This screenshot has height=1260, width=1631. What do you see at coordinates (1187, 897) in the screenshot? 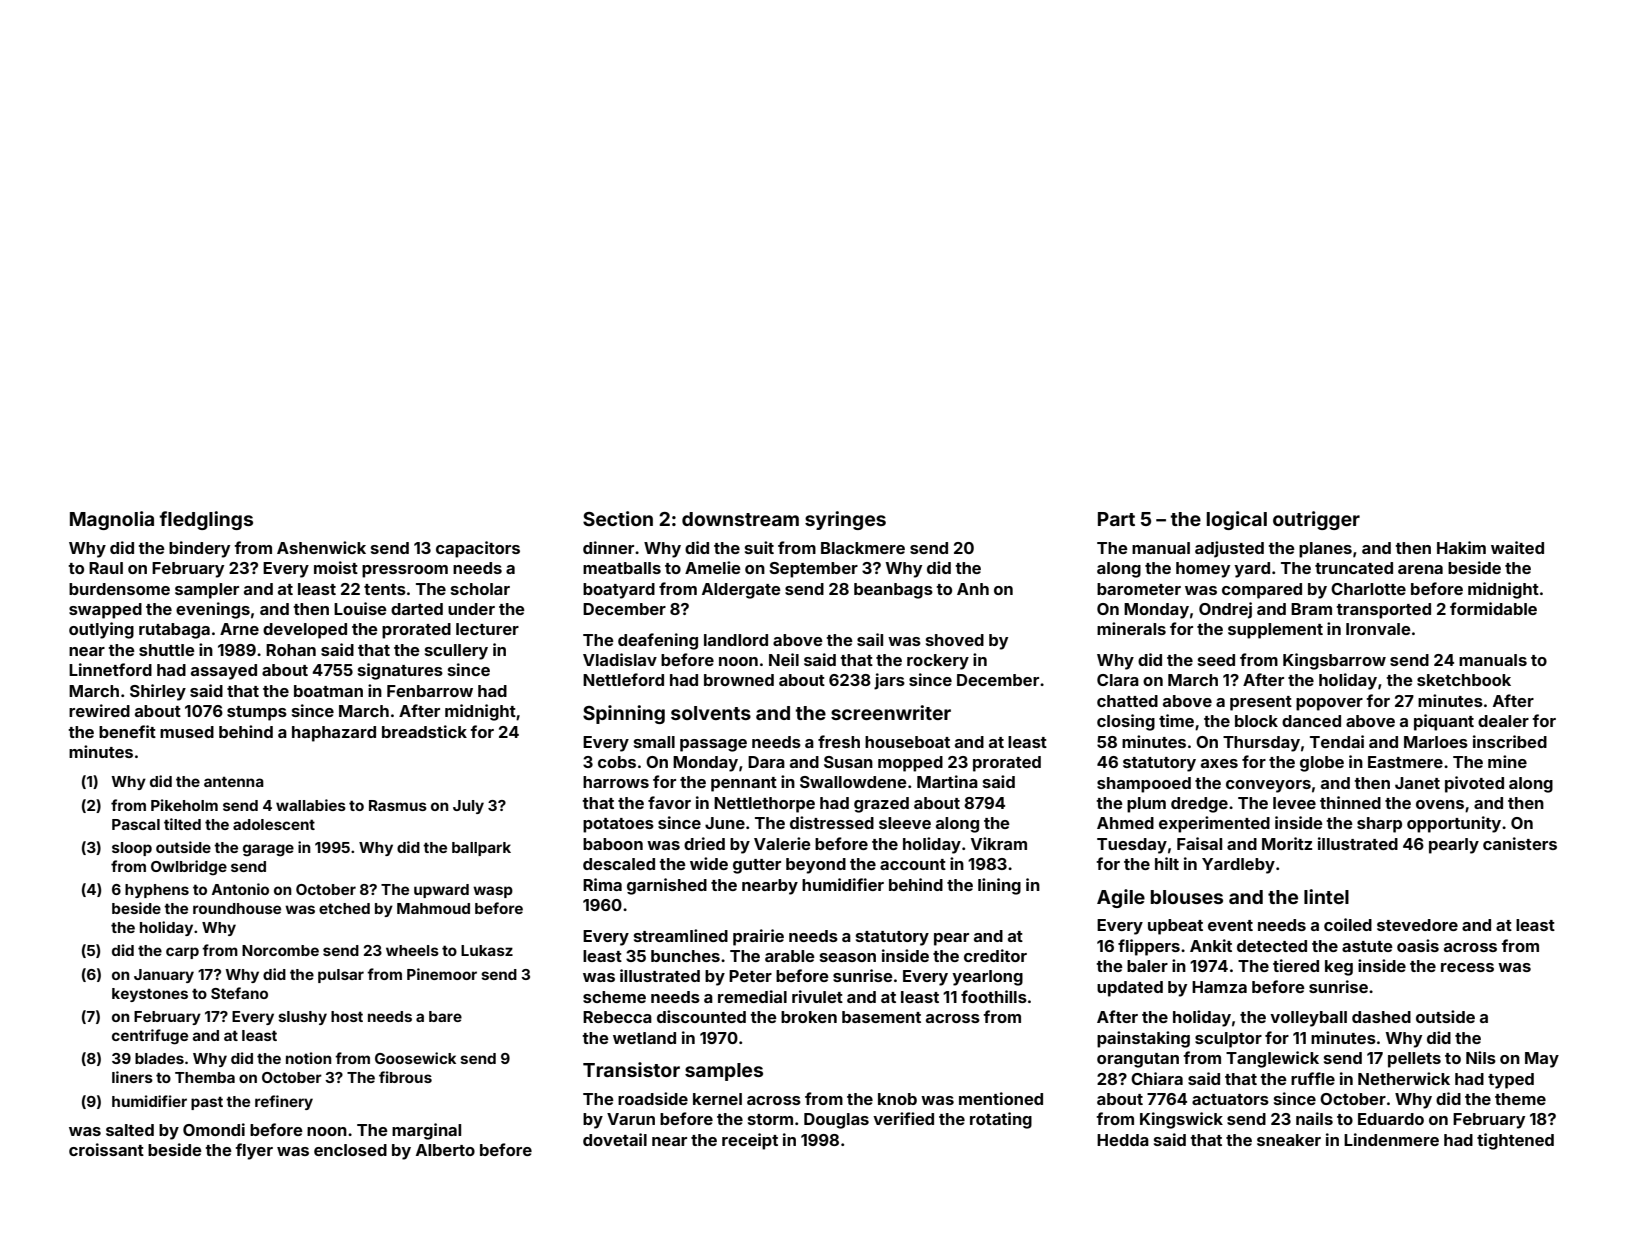
I see `blouses` at bounding box center [1187, 897].
